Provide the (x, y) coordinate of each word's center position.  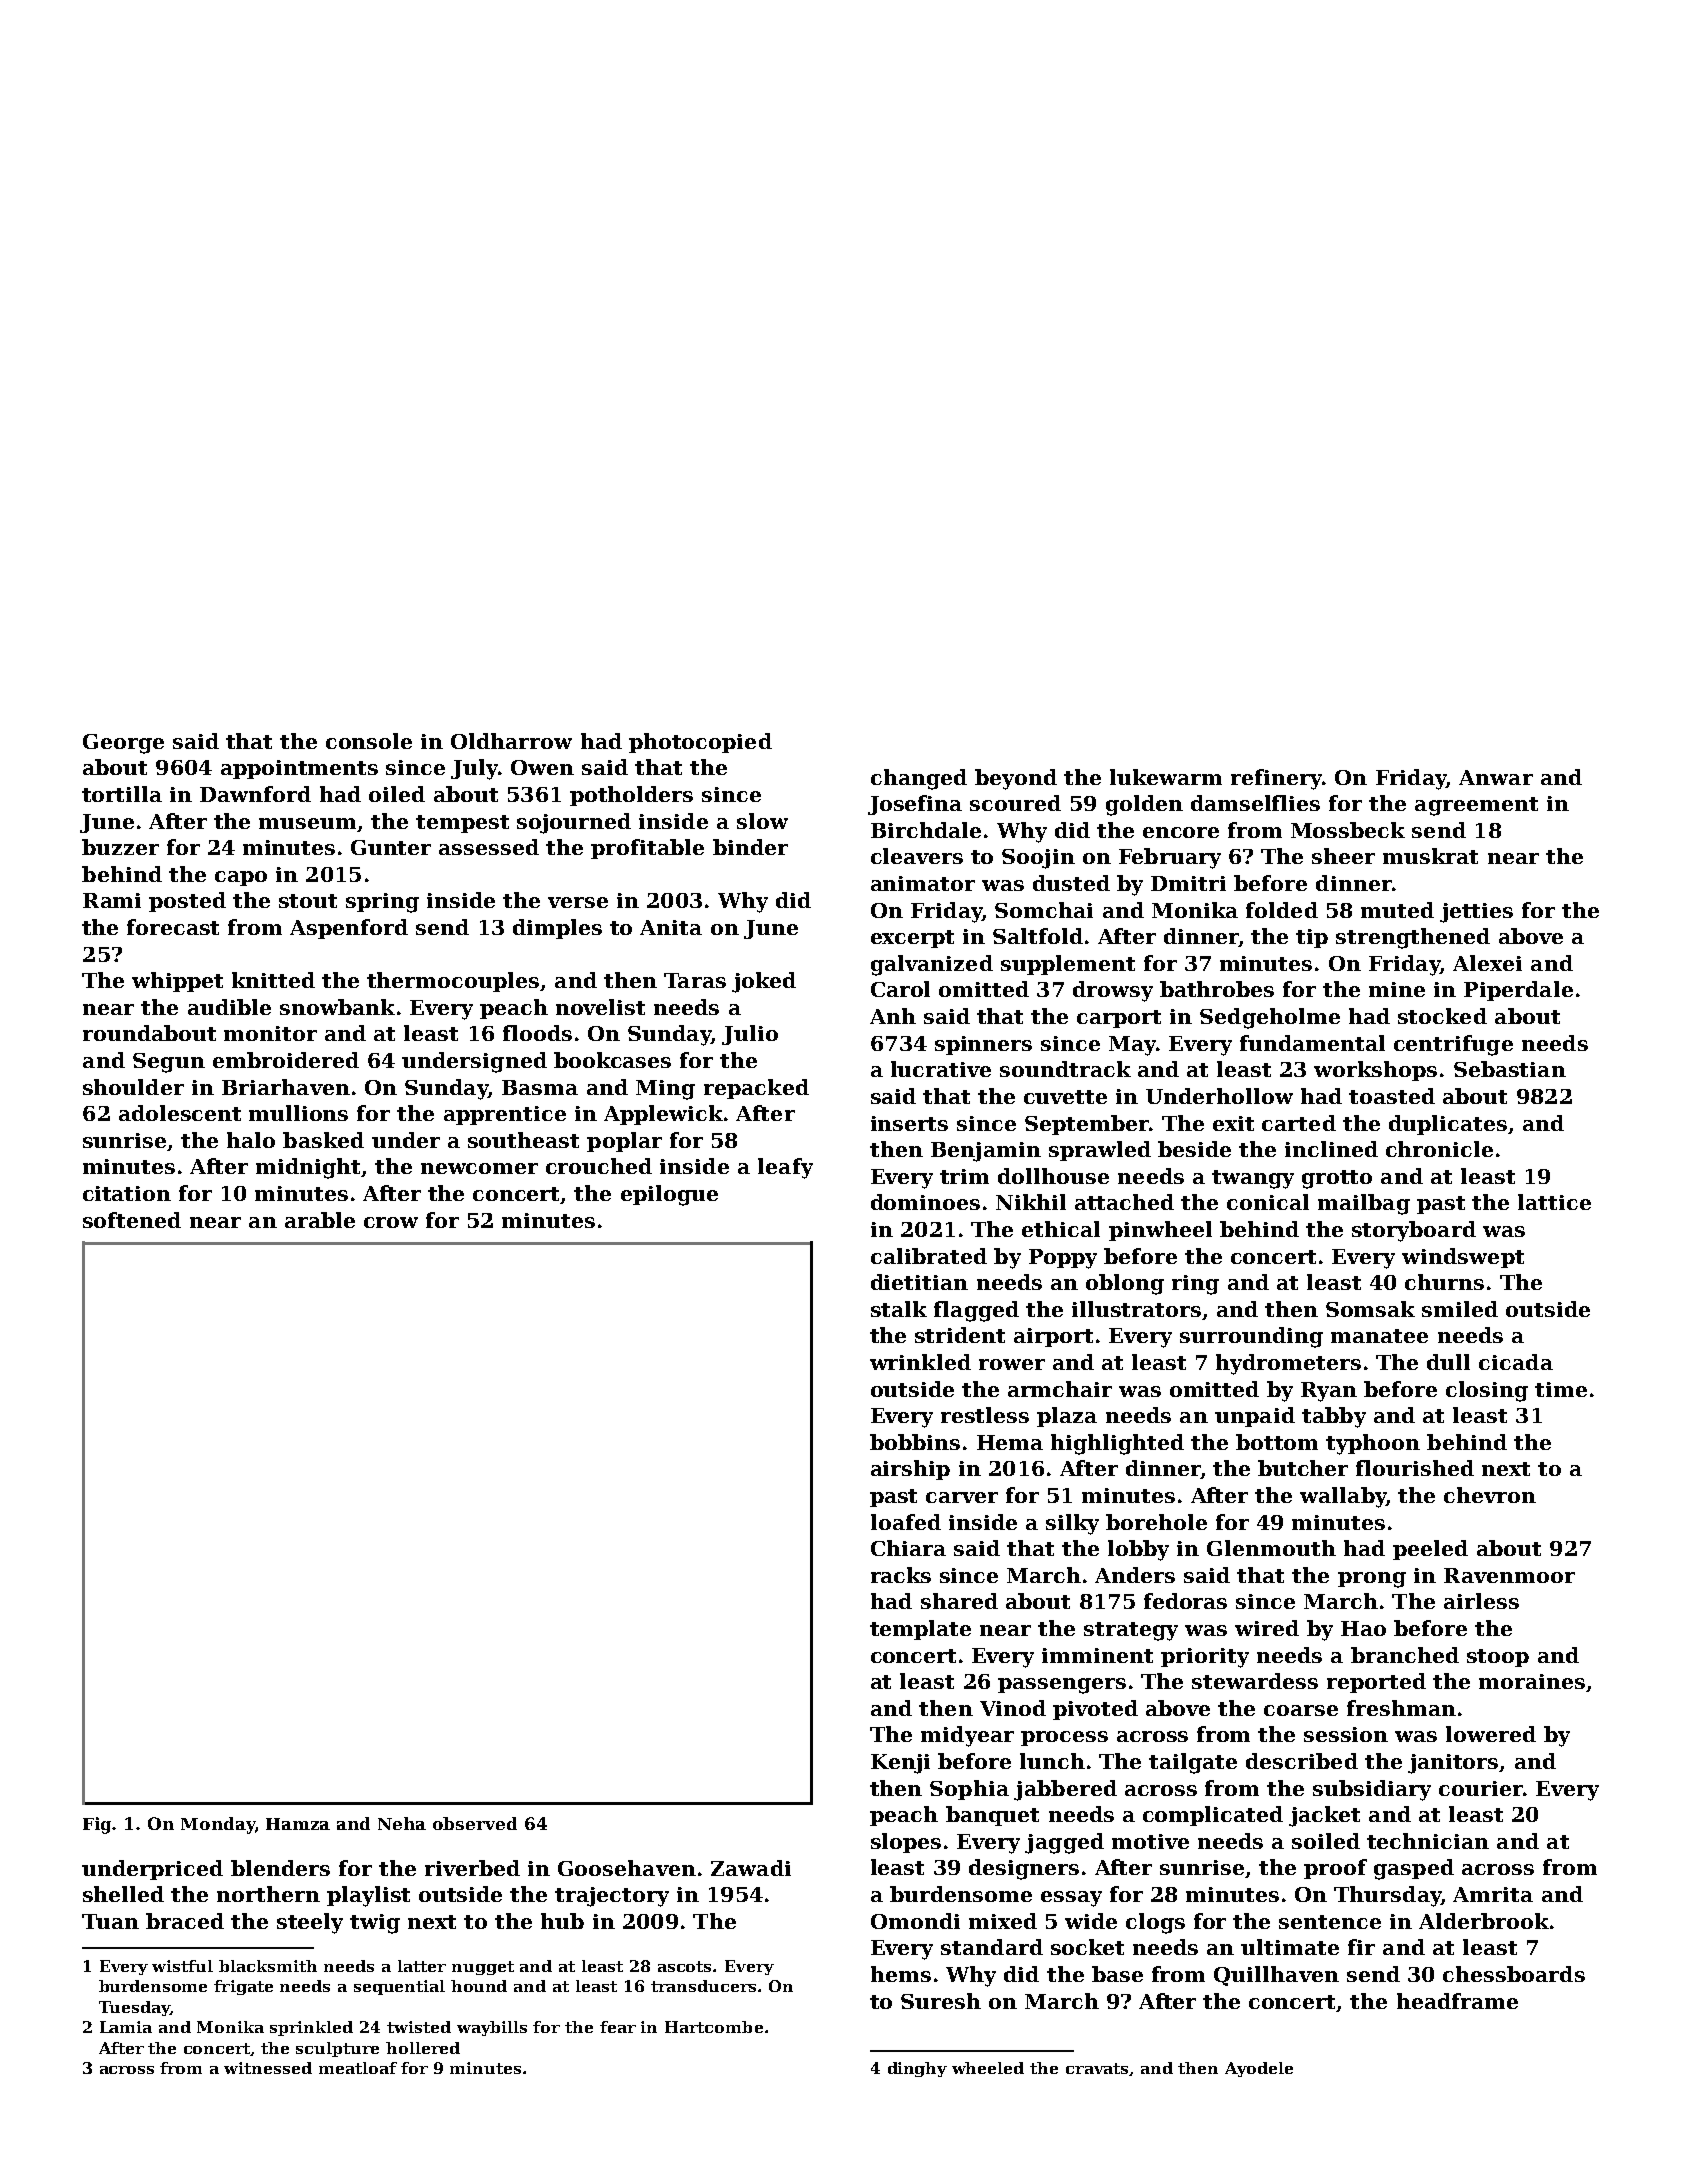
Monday (218, 1825)
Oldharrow (511, 741)
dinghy (917, 2069)
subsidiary (1372, 1790)
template (920, 1630)
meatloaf (358, 2068)
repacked (756, 1089)
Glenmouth (1271, 1548)
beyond (1016, 779)
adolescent (180, 1113)
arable (320, 1220)
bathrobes (1217, 989)
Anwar (1496, 777)
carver (962, 1497)
